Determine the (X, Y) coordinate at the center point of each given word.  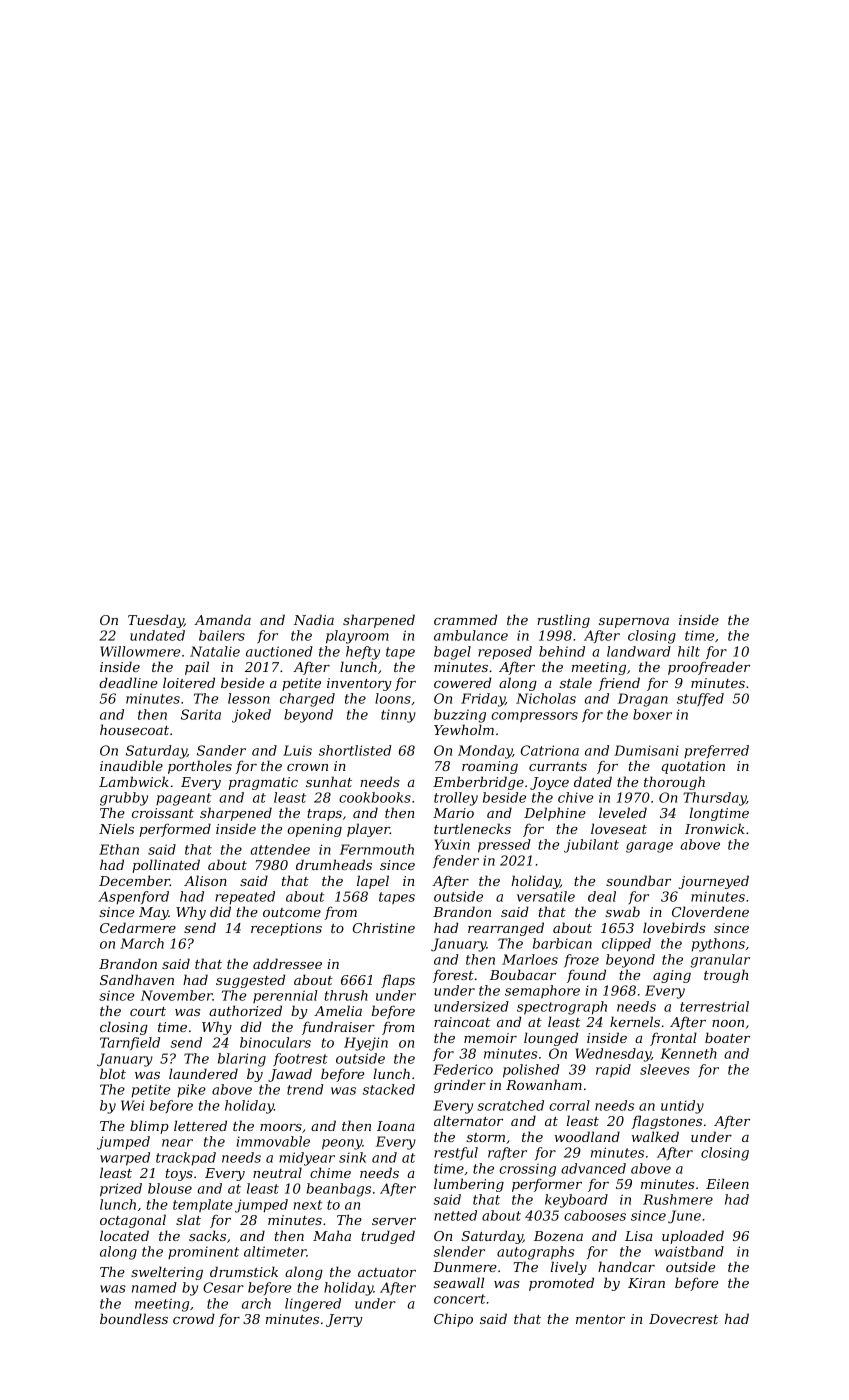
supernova (634, 623)
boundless (134, 1318)
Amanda (222, 619)
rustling (563, 621)
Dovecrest (683, 1319)
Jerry (344, 1320)
